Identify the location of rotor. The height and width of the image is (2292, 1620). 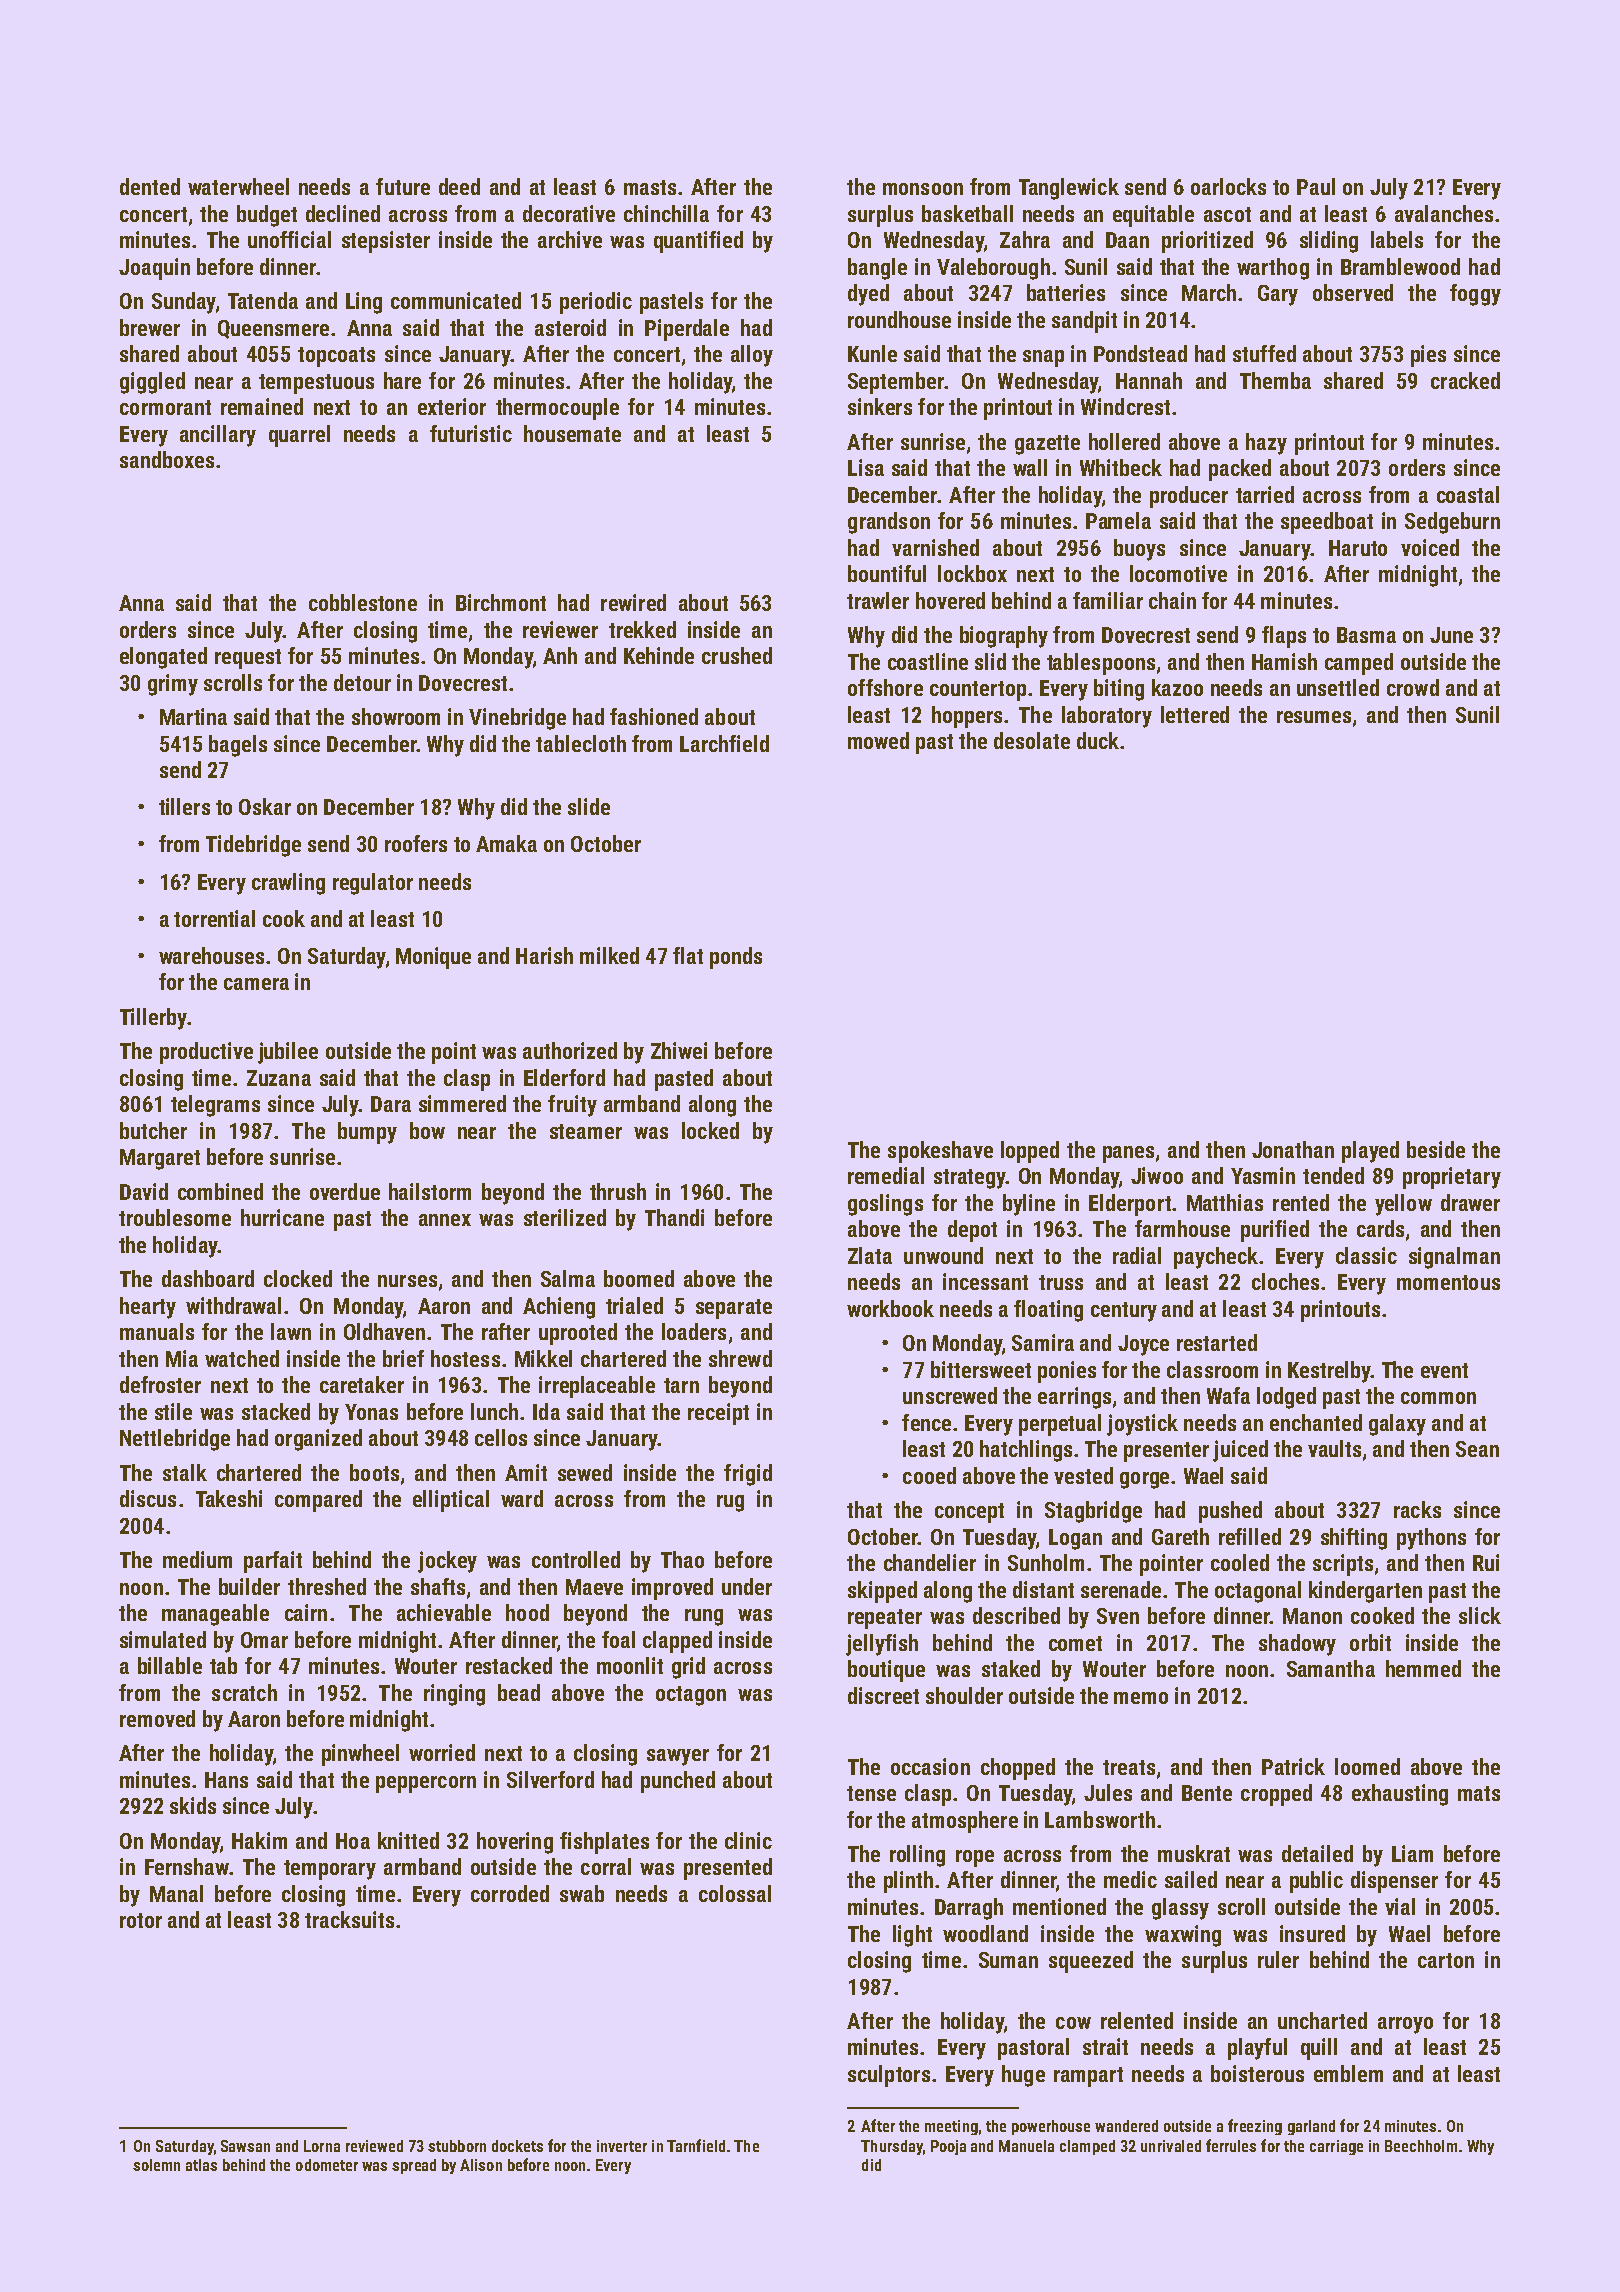
(141, 1920).
